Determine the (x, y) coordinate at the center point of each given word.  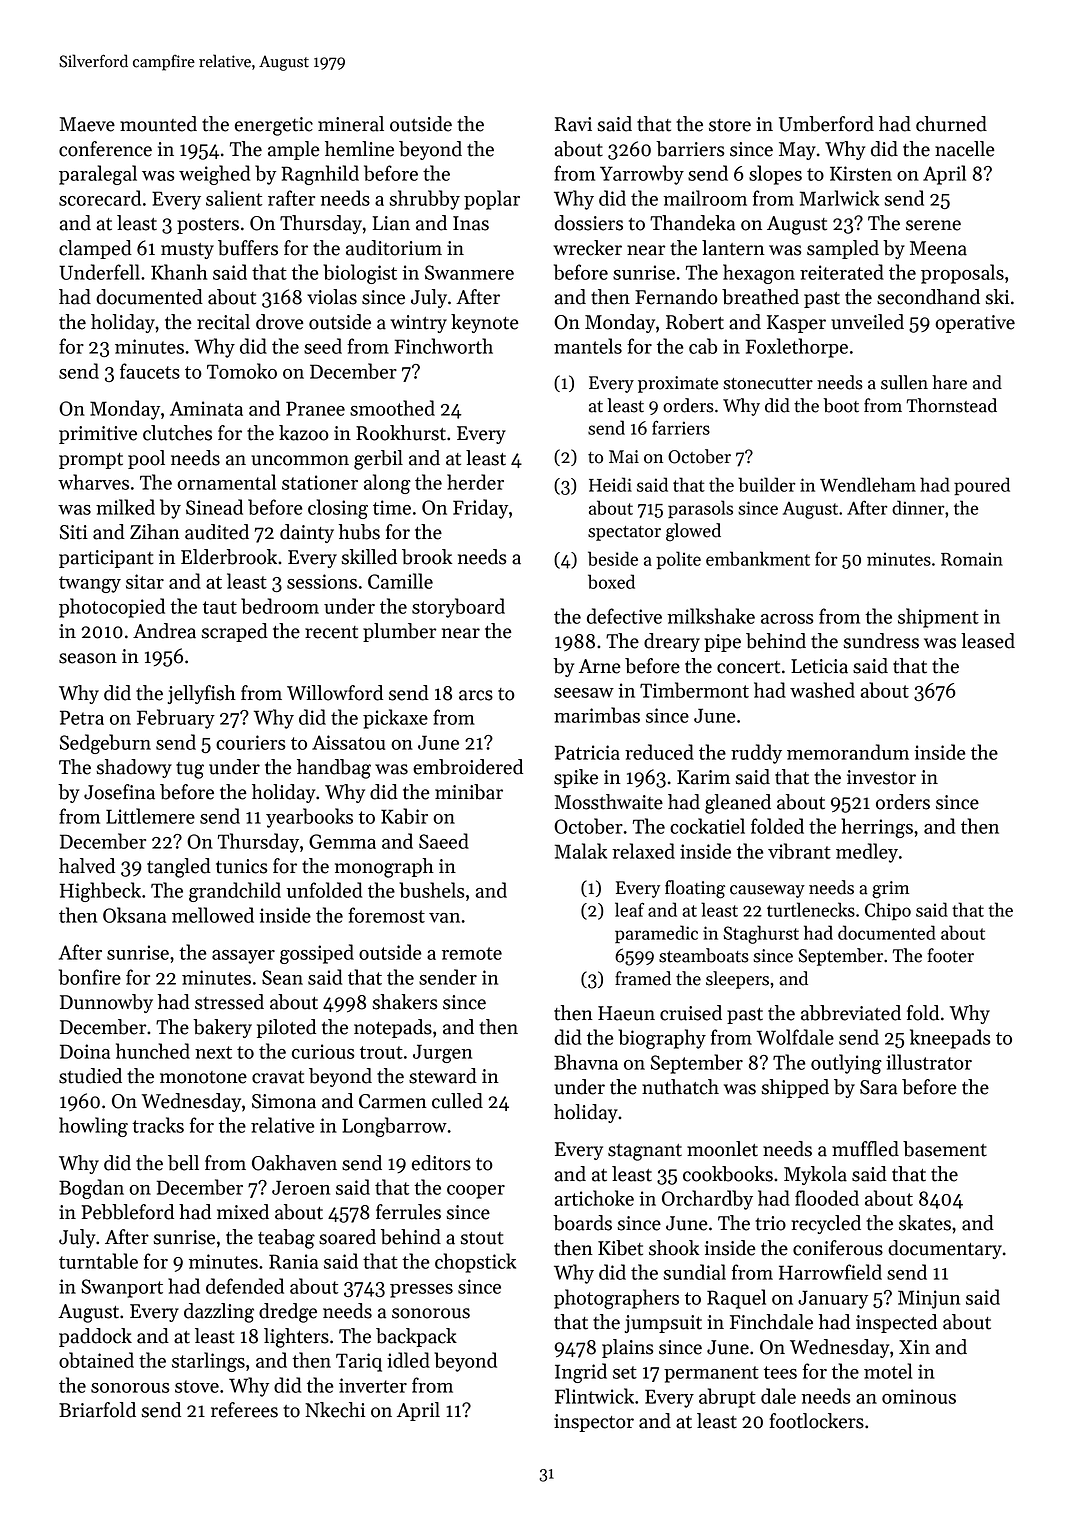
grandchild (235, 892)
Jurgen (442, 1053)
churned (951, 124)
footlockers (817, 1421)
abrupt (727, 1398)
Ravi (573, 124)
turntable (98, 1261)
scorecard (100, 198)
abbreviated (851, 1013)
